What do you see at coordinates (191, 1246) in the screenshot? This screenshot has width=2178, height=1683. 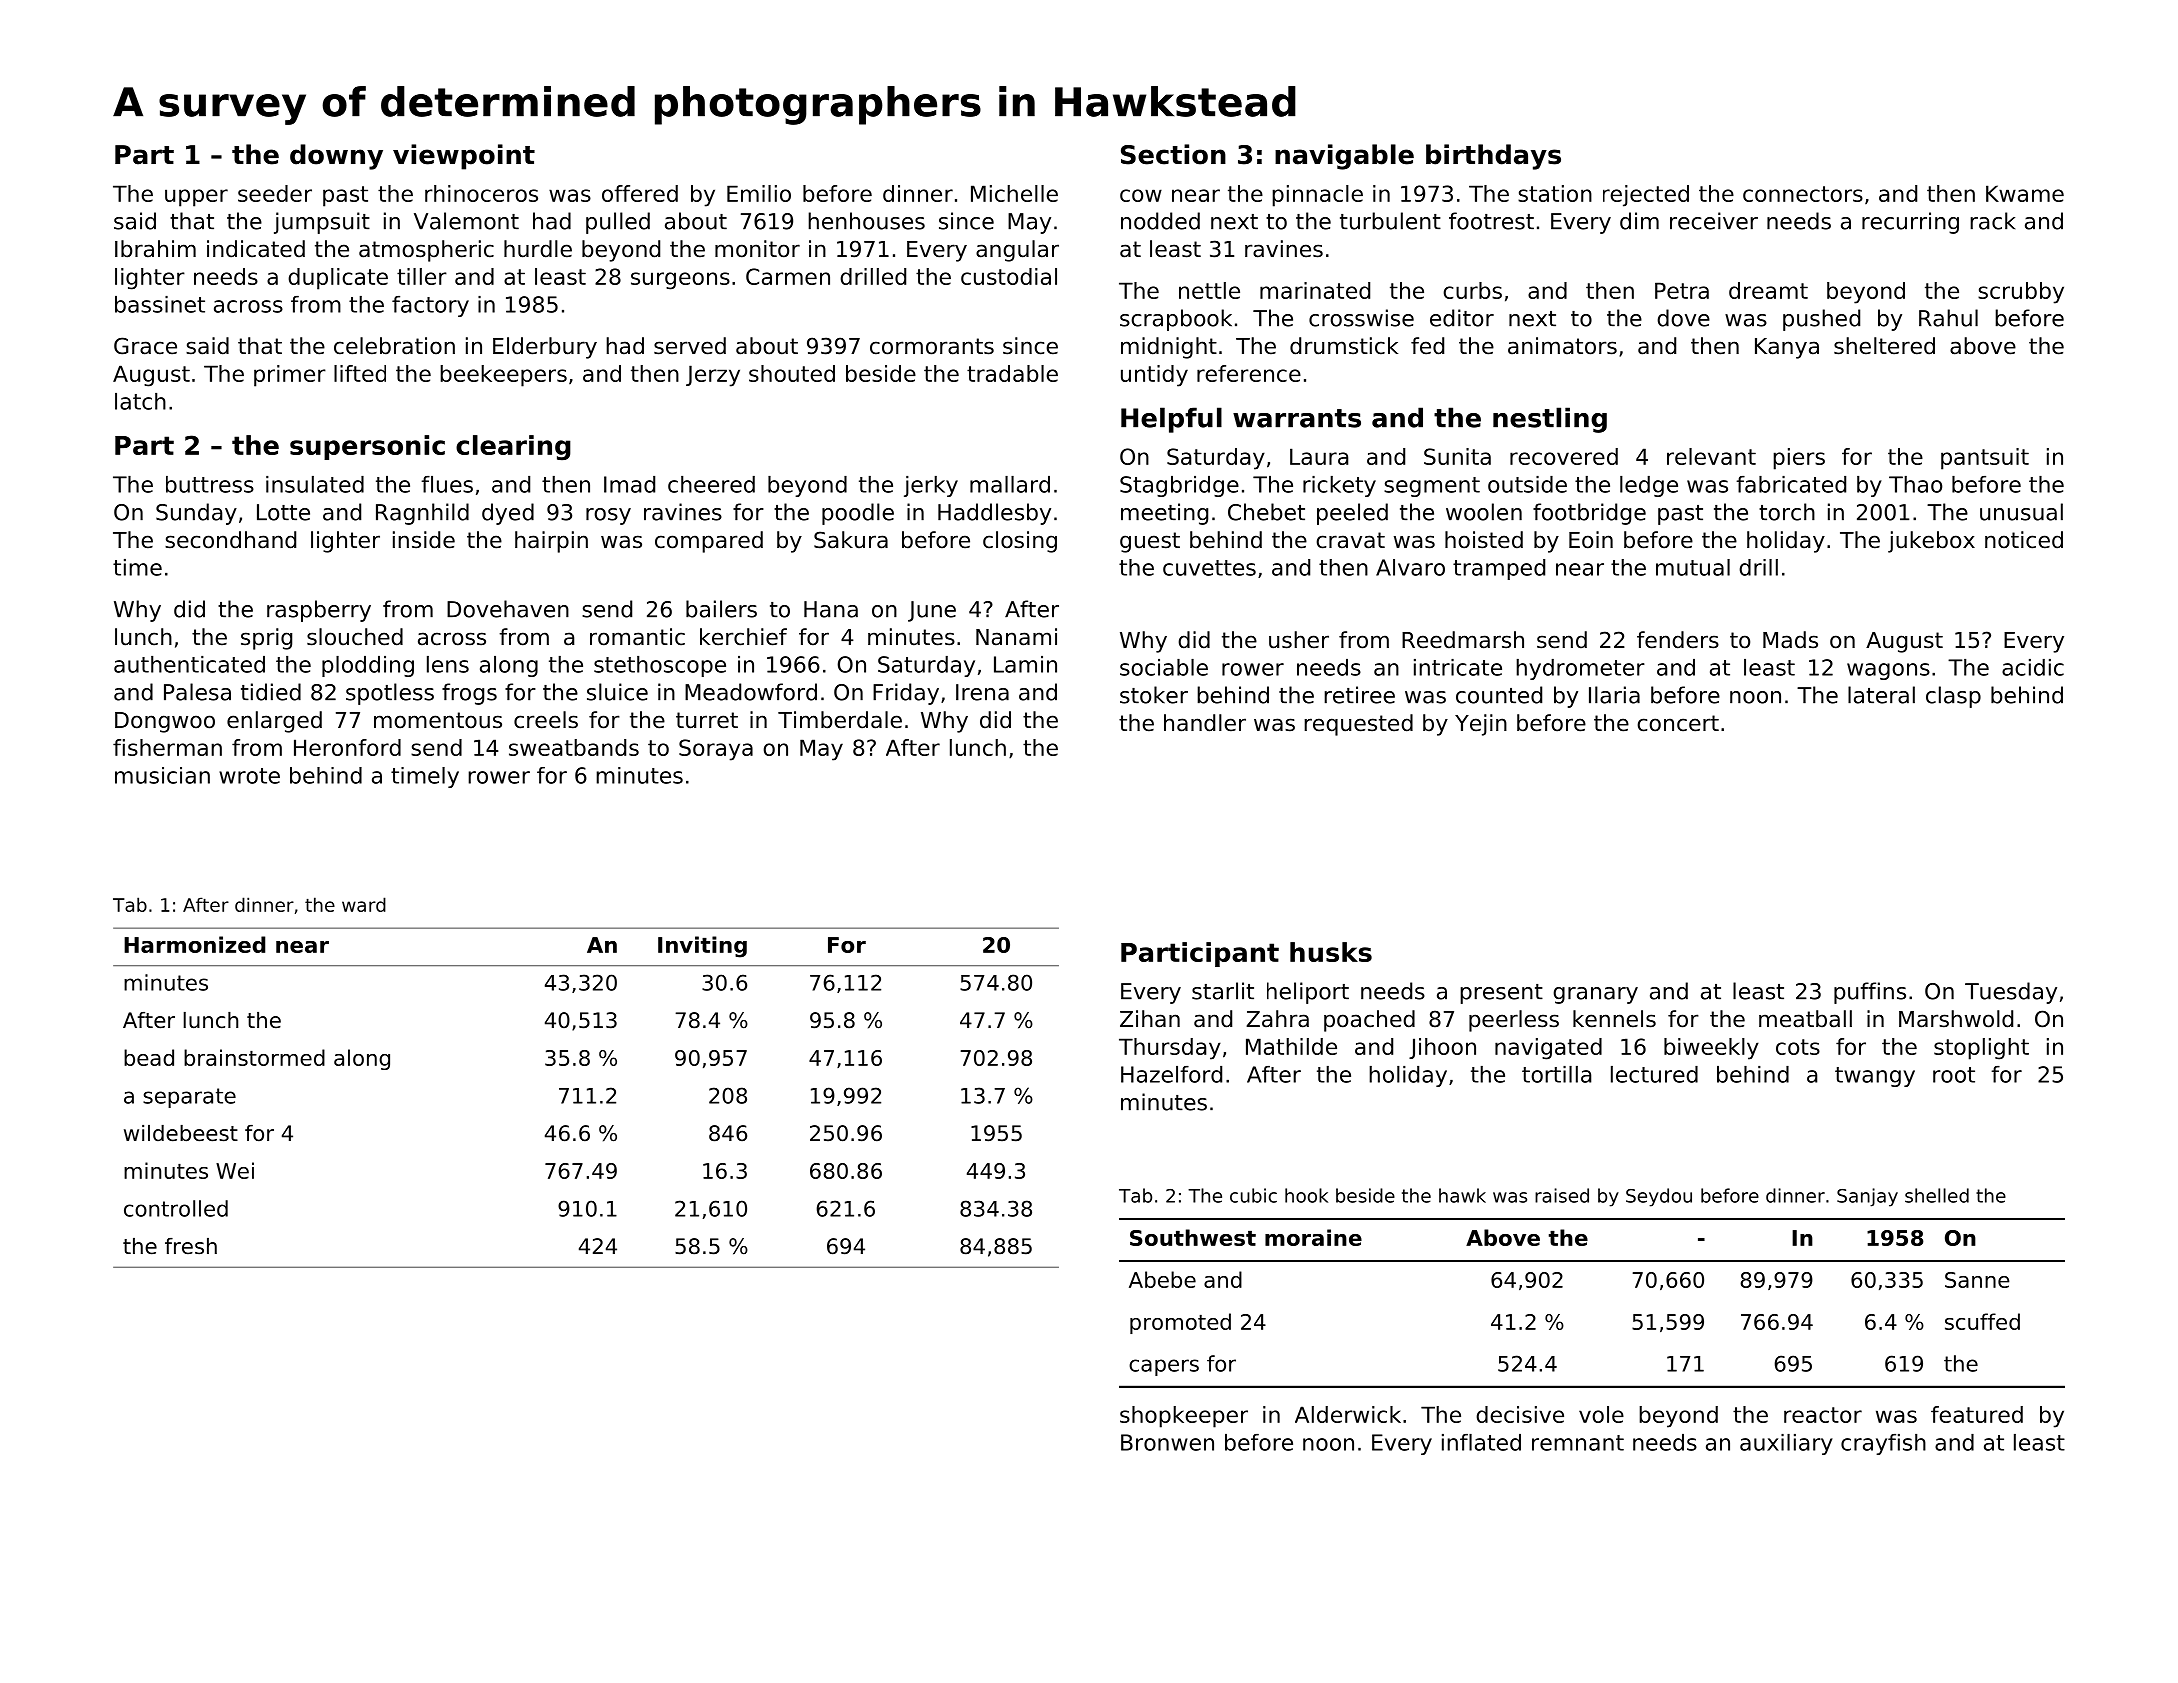 I see `fresh` at bounding box center [191, 1246].
